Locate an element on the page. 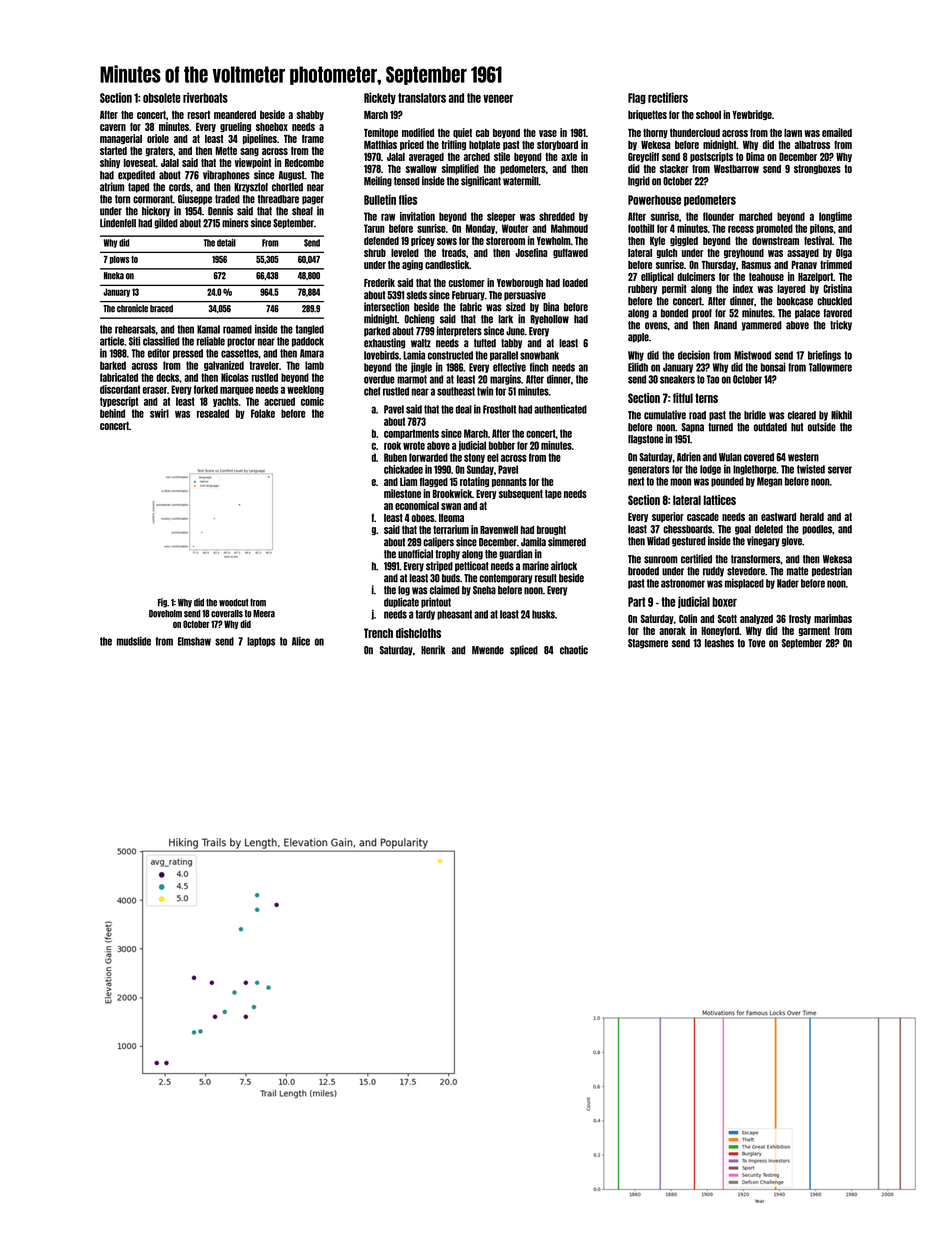 The height and width of the document is (1233, 952). swirl is located at coordinates (159, 413).
